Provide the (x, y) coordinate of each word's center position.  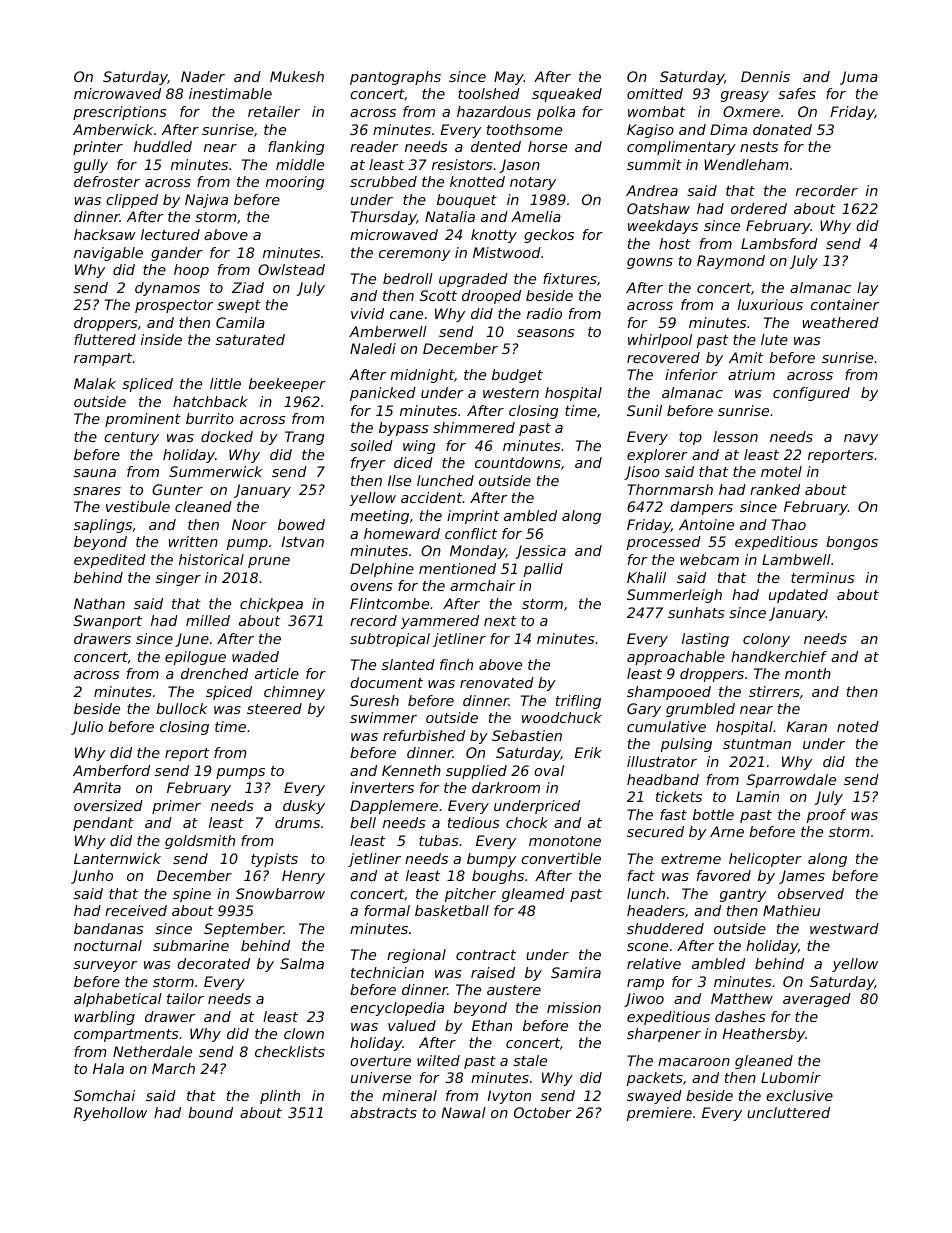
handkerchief (779, 656)
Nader (203, 76)
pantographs (395, 78)
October (543, 1112)
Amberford (111, 770)
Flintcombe (389, 603)
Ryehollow (110, 1114)
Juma (859, 78)
